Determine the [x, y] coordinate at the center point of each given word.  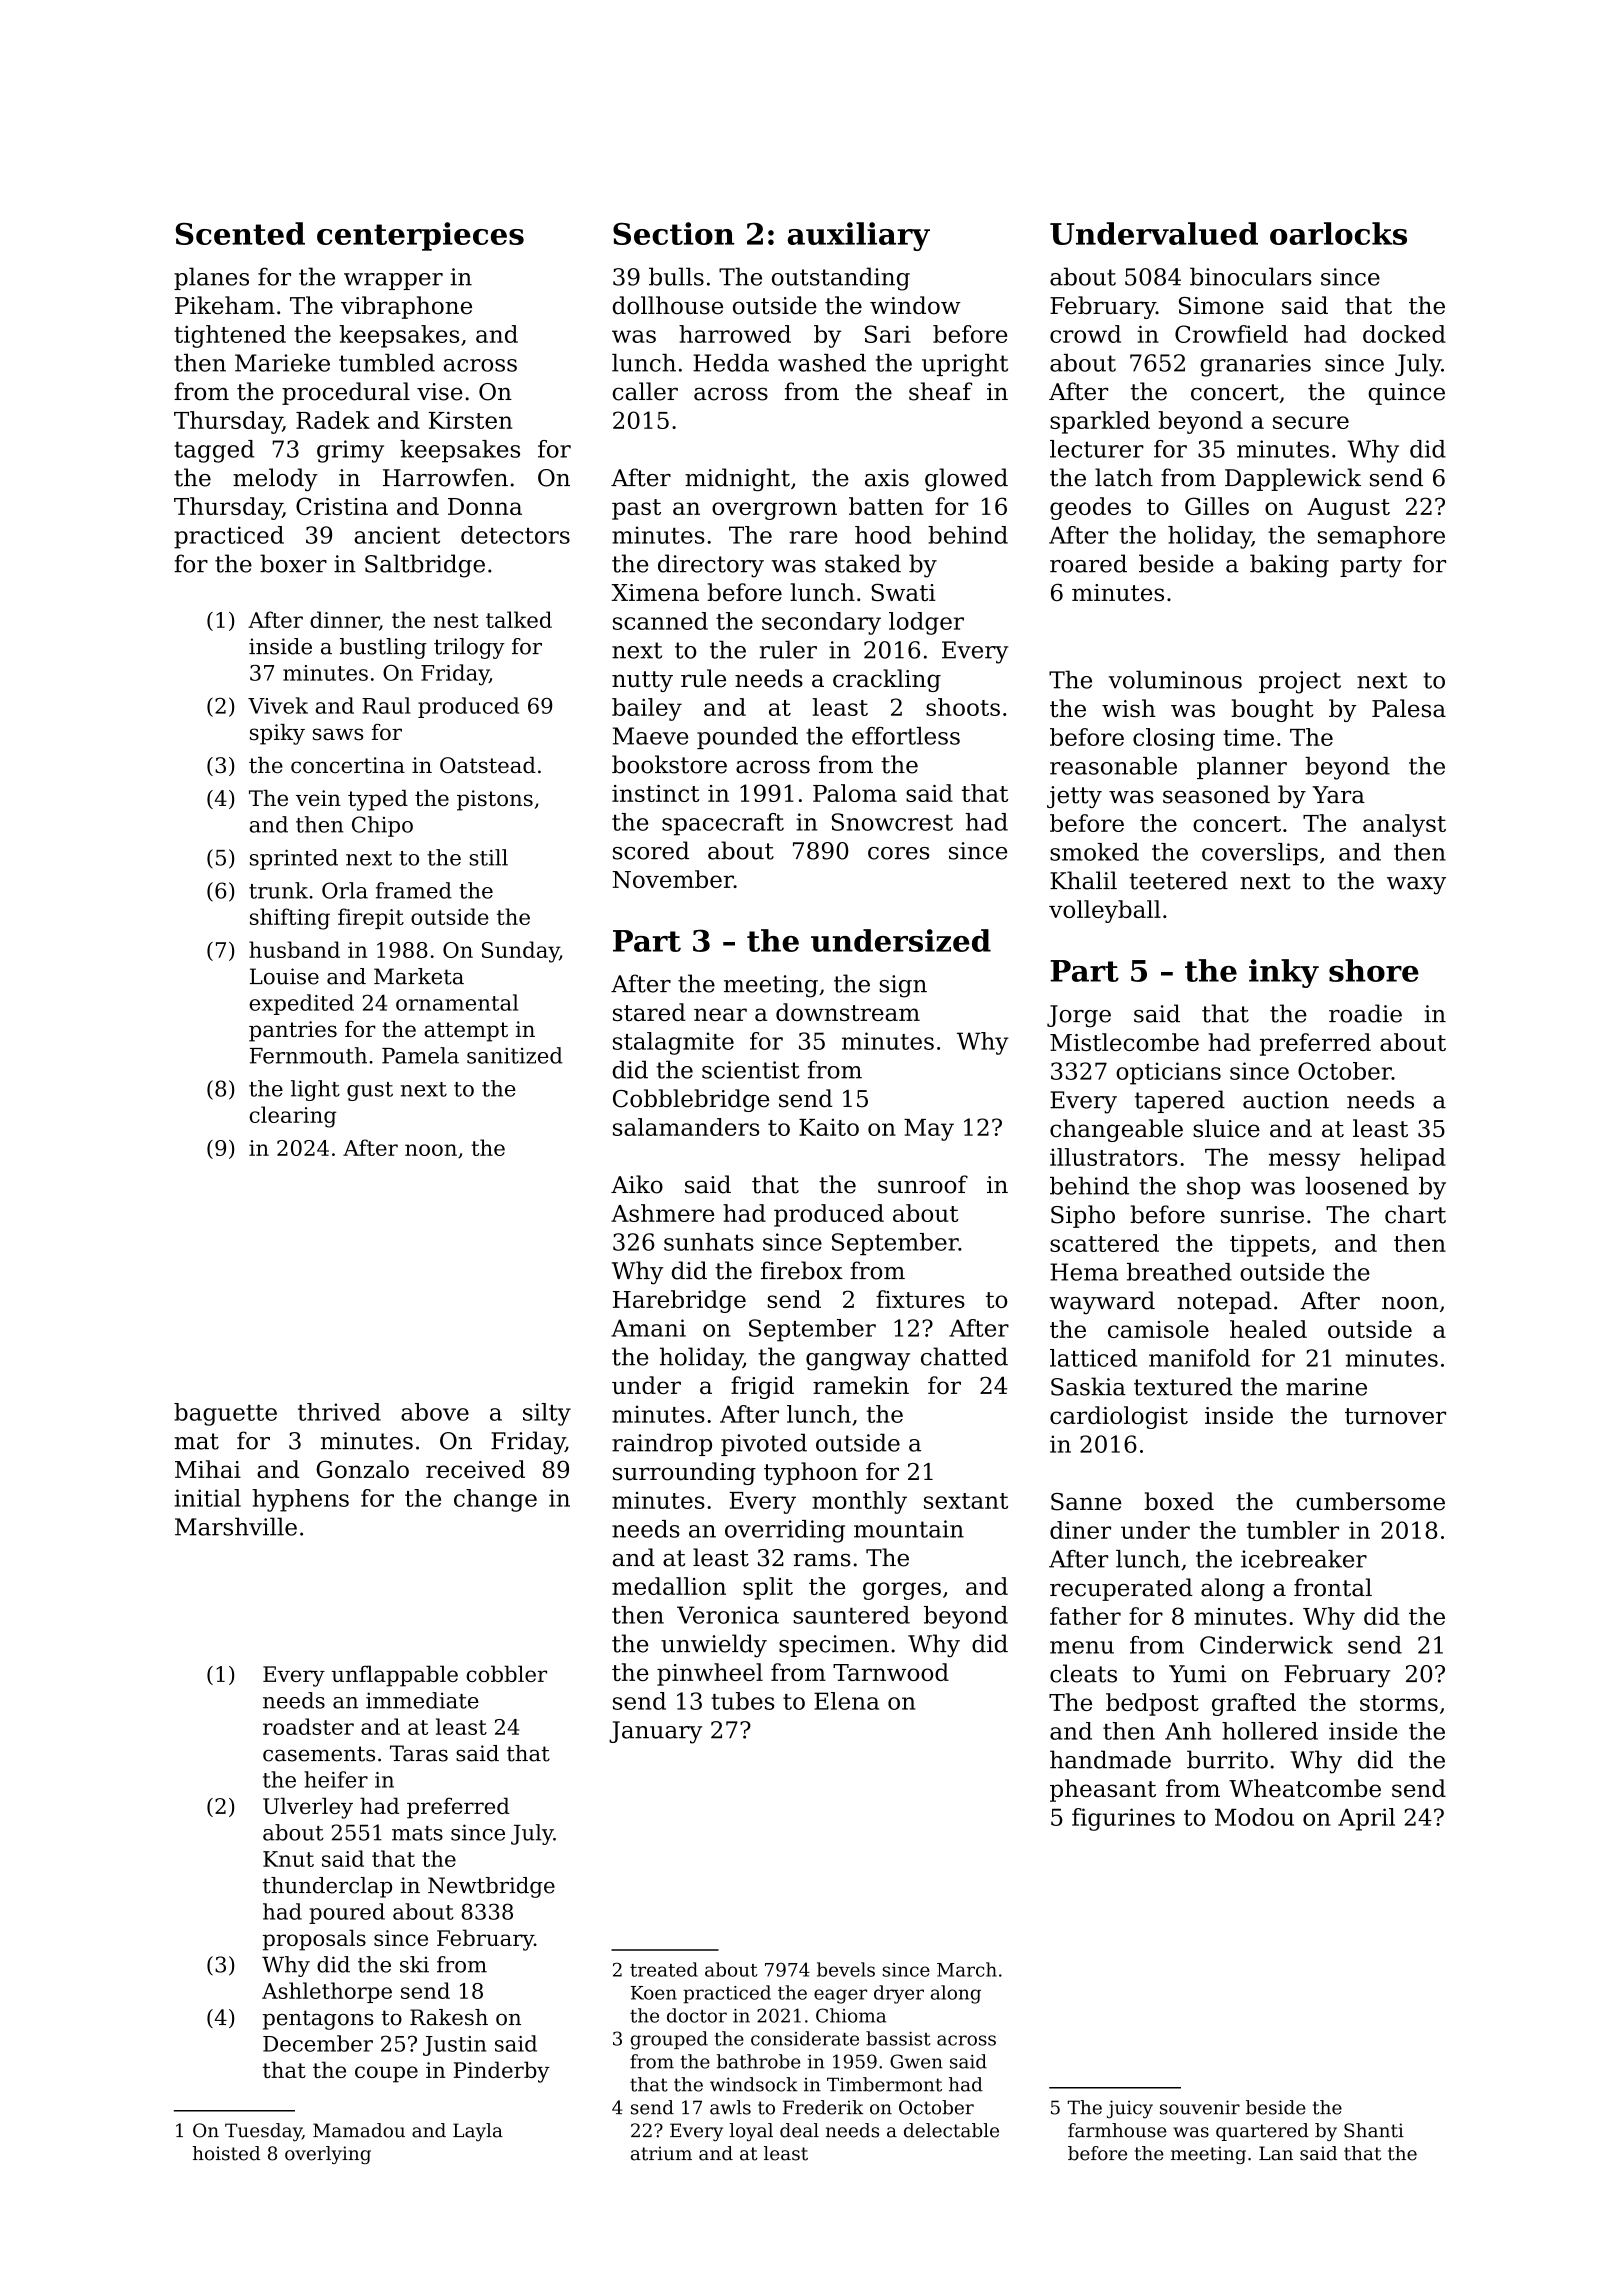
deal [799, 2130]
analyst [1404, 825]
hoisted [226, 2153]
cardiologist [1119, 1417]
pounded [747, 738]
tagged [214, 451]
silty [547, 1414]
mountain [909, 1529]
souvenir [1200, 2107]
